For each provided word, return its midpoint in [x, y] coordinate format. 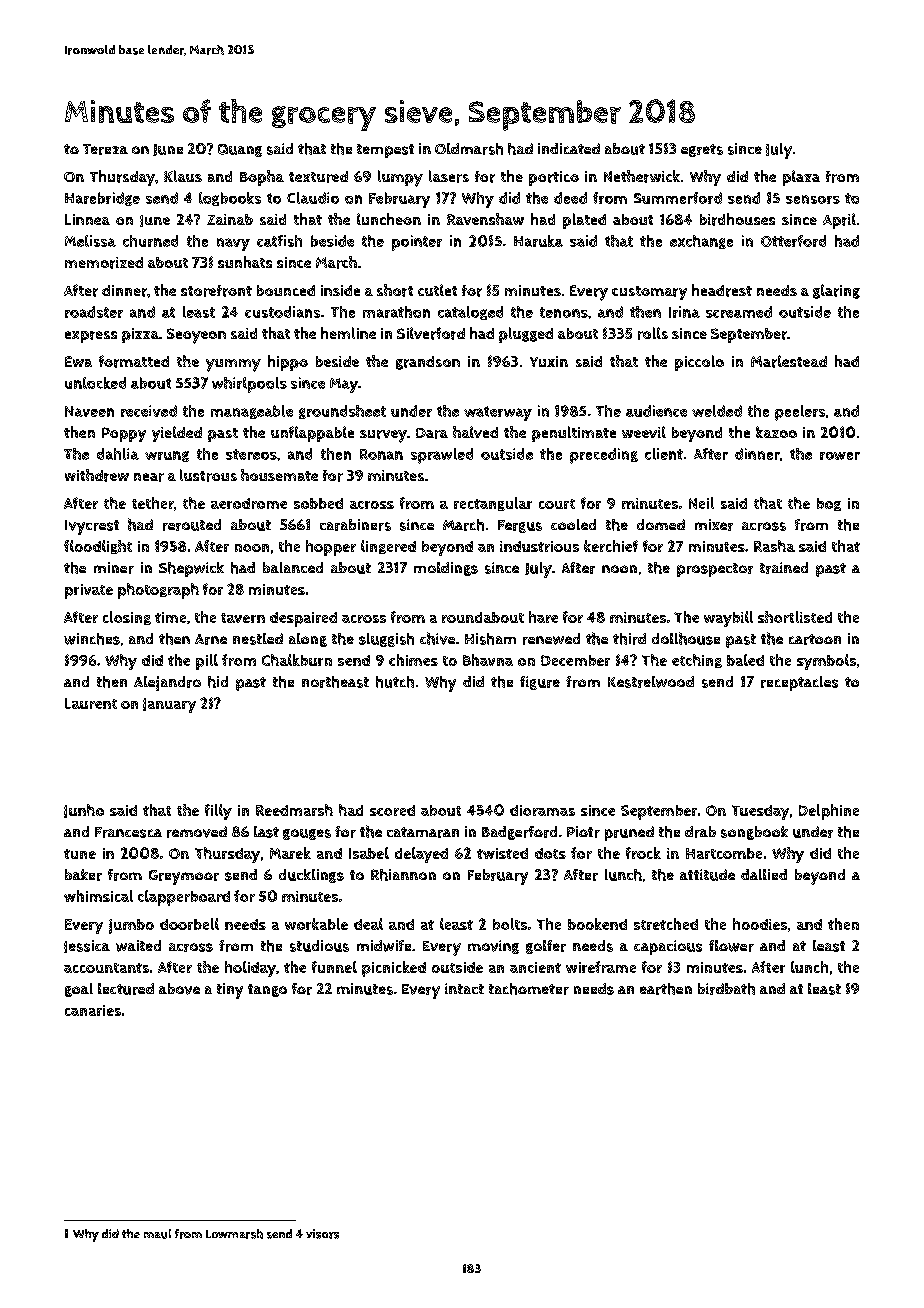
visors [322, 1234]
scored [392, 810]
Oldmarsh [469, 149]
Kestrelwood [651, 682]
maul [157, 1234]
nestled [258, 639]
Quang [240, 150]
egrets [702, 150]
